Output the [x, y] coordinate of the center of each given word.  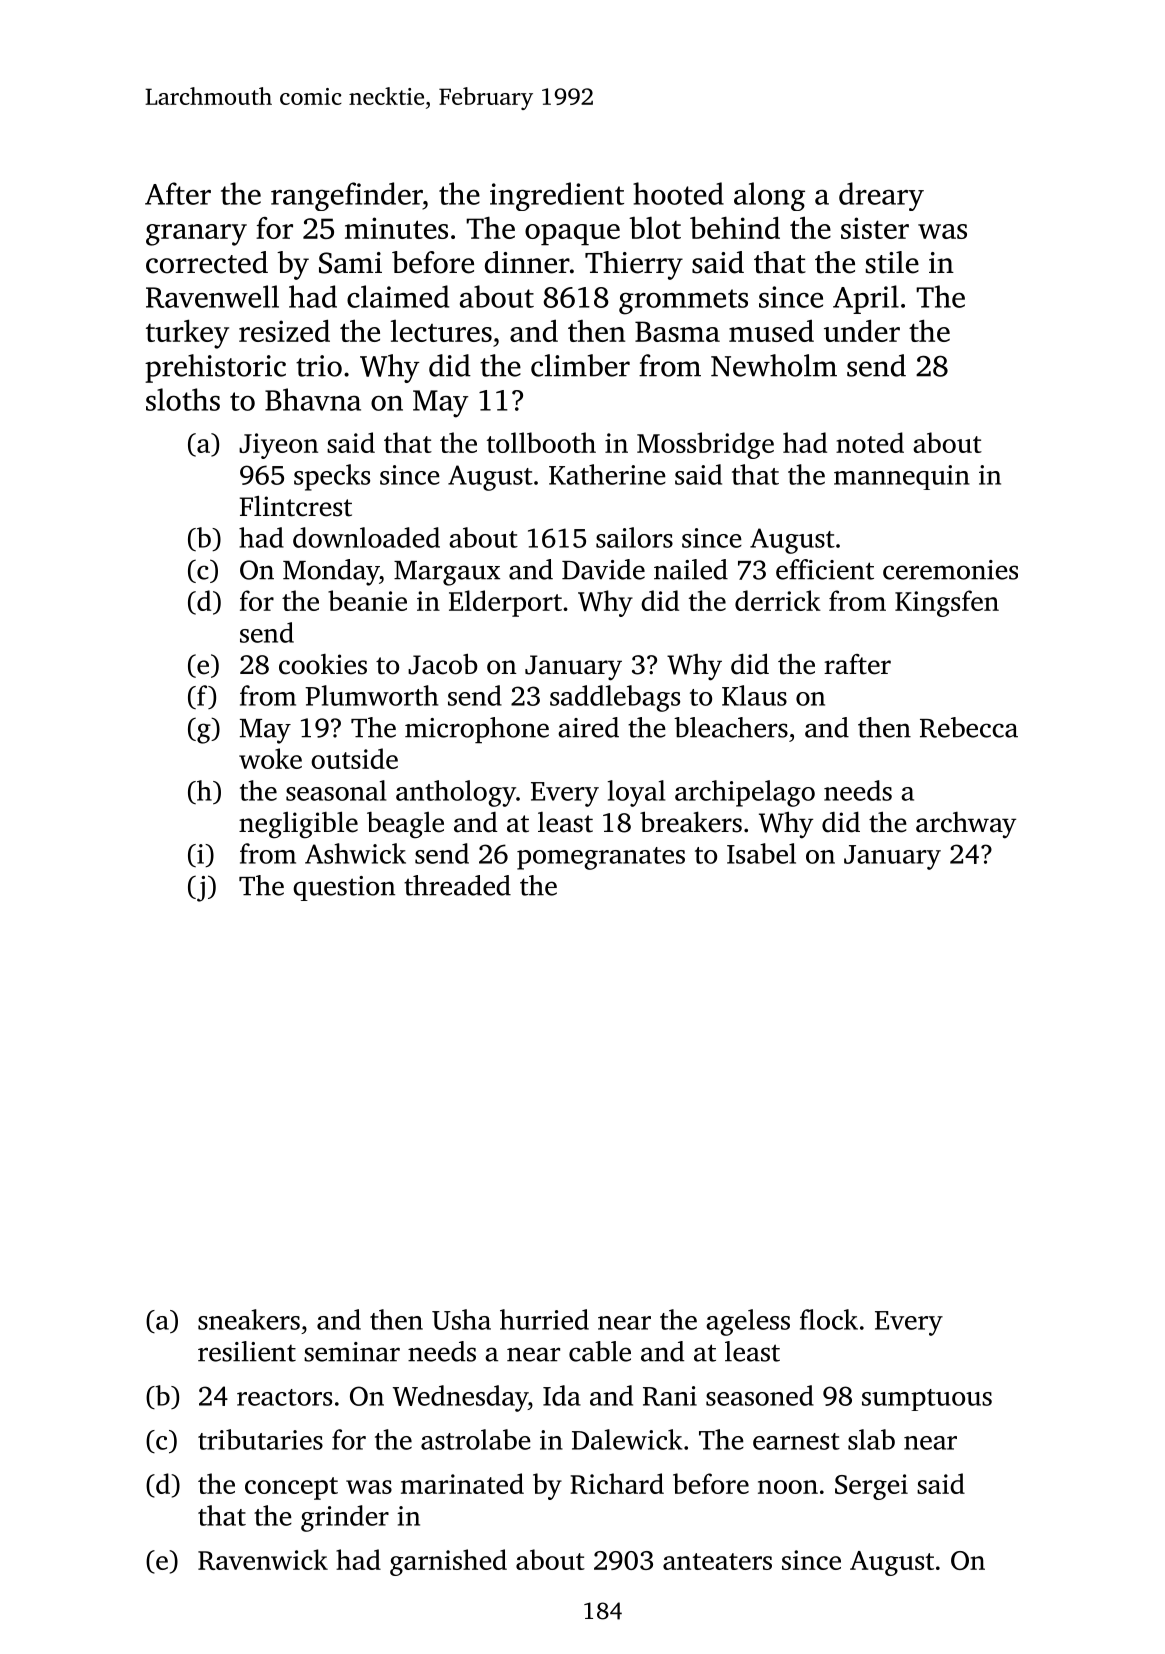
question [344, 888]
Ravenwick [263, 1559]
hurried [544, 1319]
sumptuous [927, 1400]
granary [196, 235]
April [866, 299]
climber [580, 365]
